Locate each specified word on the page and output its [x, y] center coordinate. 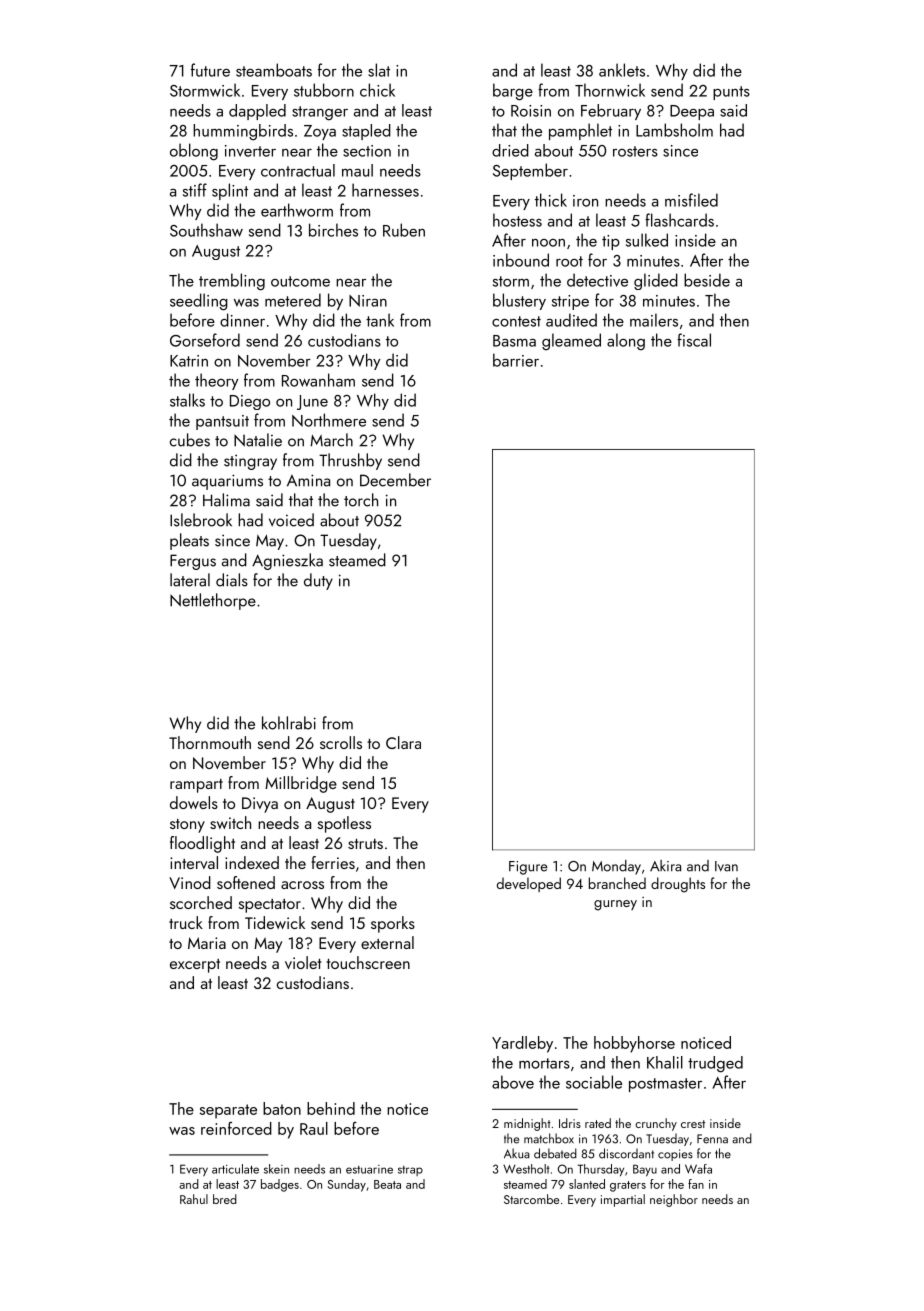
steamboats [274, 70]
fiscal [694, 340]
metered [293, 300]
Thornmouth [210, 742]
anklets [622, 70]
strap [410, 1171]
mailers [654, 320]
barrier [516, 360]
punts [731, 93]
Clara [403, 742]
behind [331, 1108]
